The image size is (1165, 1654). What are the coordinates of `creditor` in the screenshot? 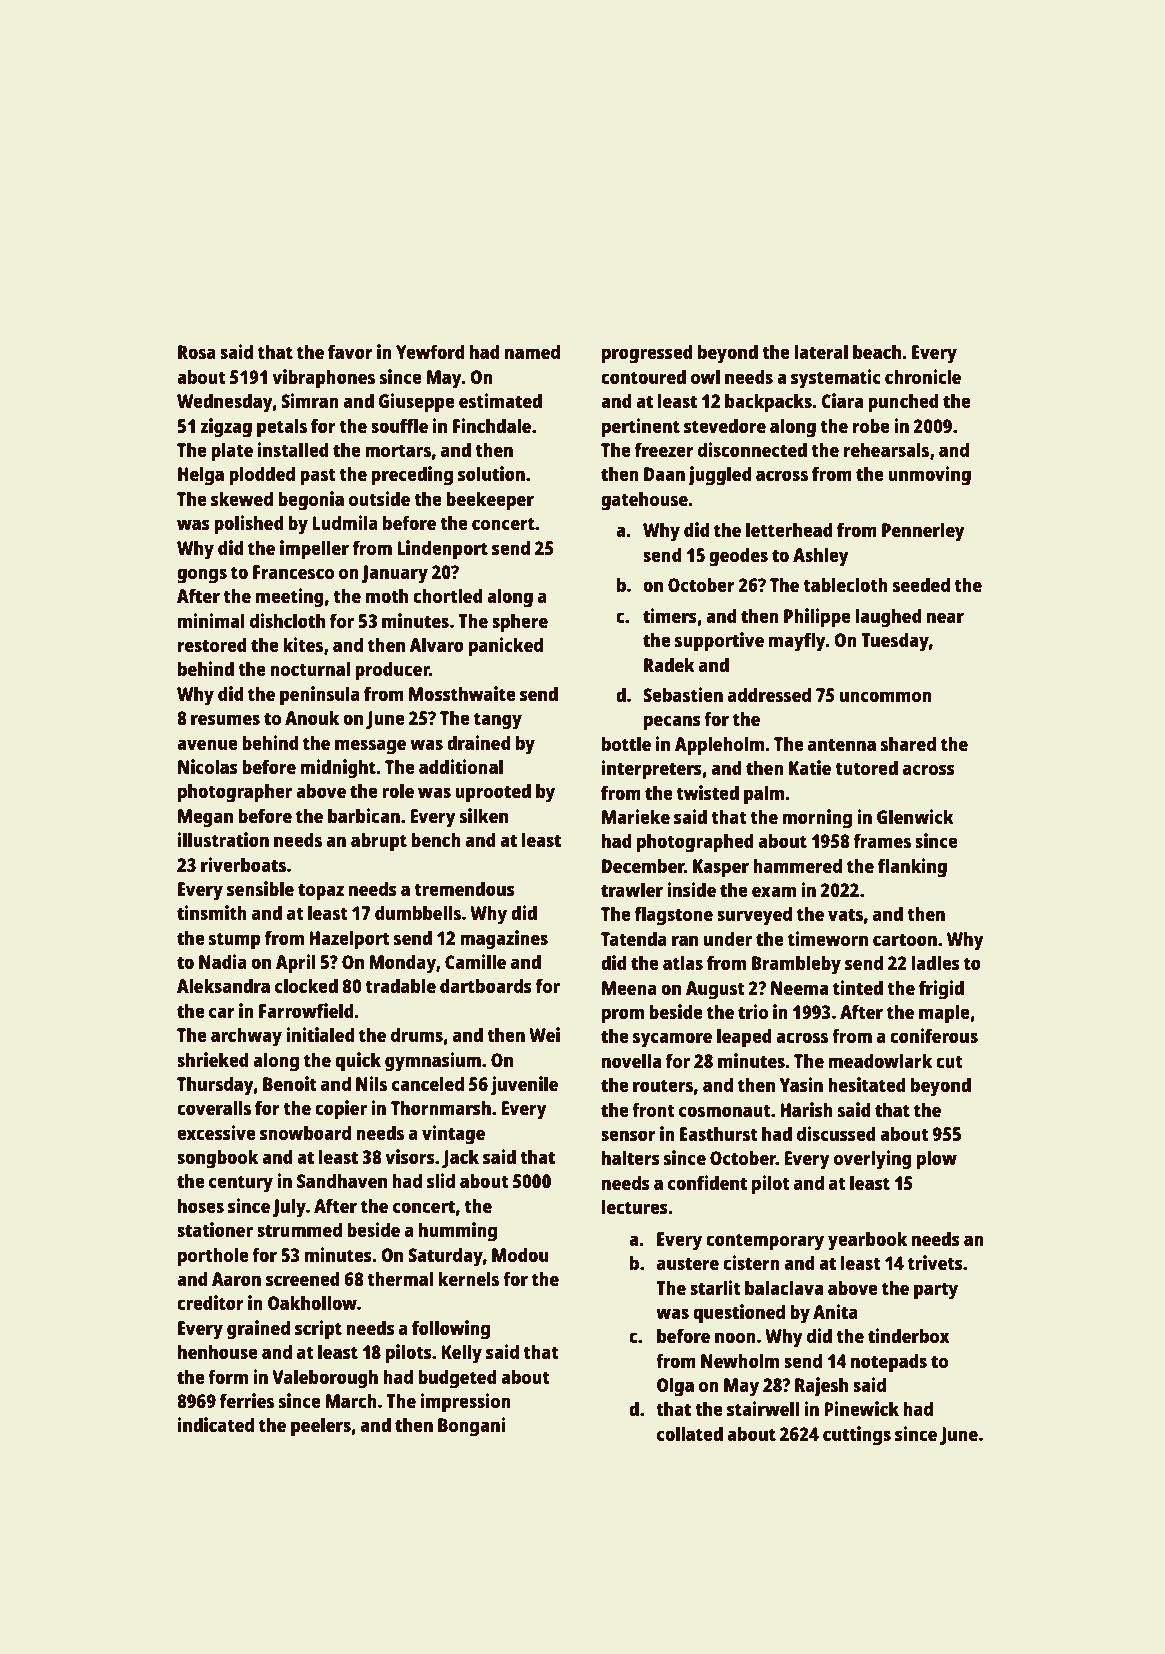 It's located at (210, 1302).
